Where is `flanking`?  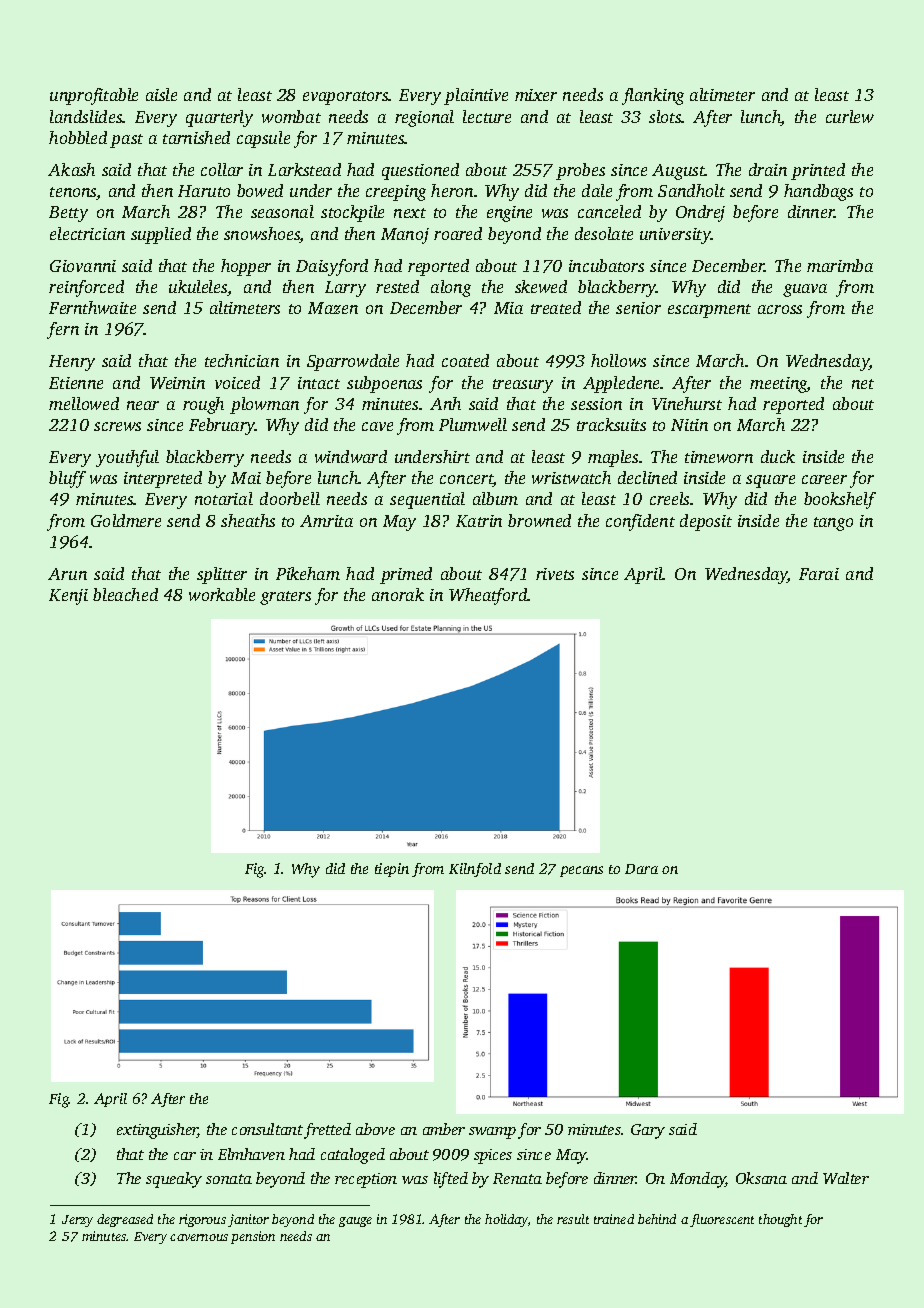
flanking is located at coordinates (653, 96).
